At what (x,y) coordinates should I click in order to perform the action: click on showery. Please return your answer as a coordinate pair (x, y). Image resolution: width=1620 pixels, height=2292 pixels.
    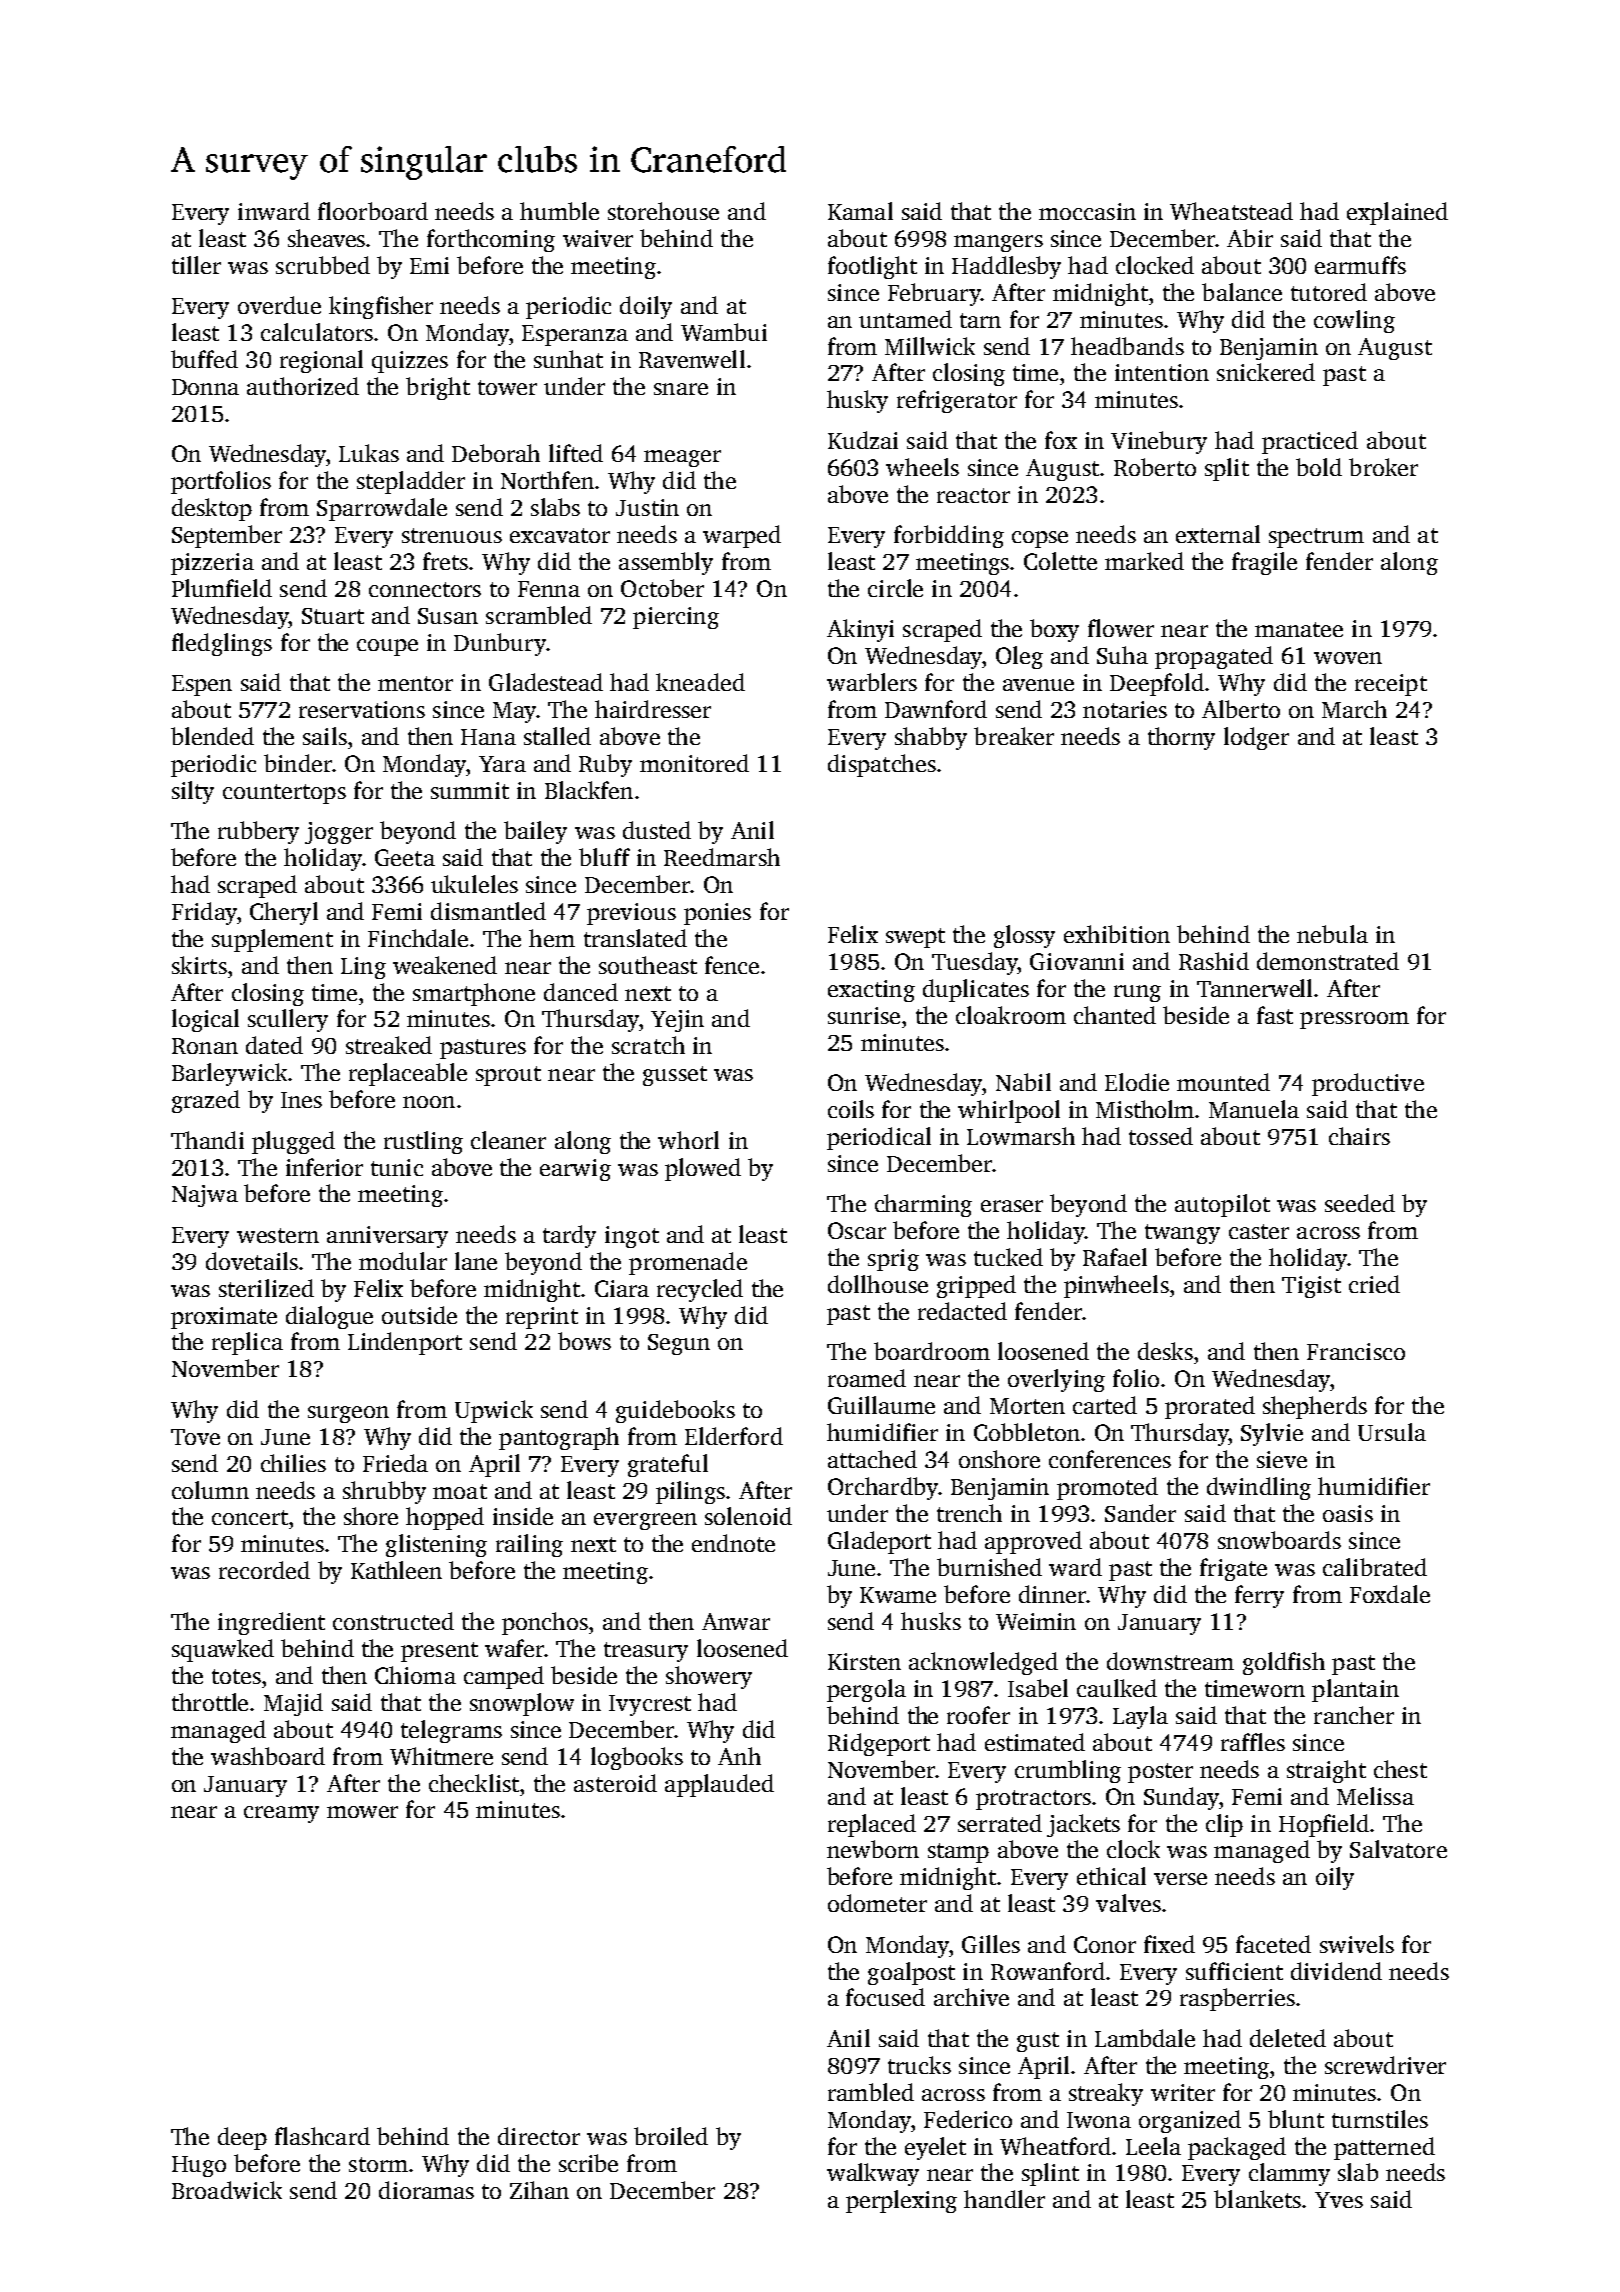
    Looking at the image, I should click on (709, 1677).
